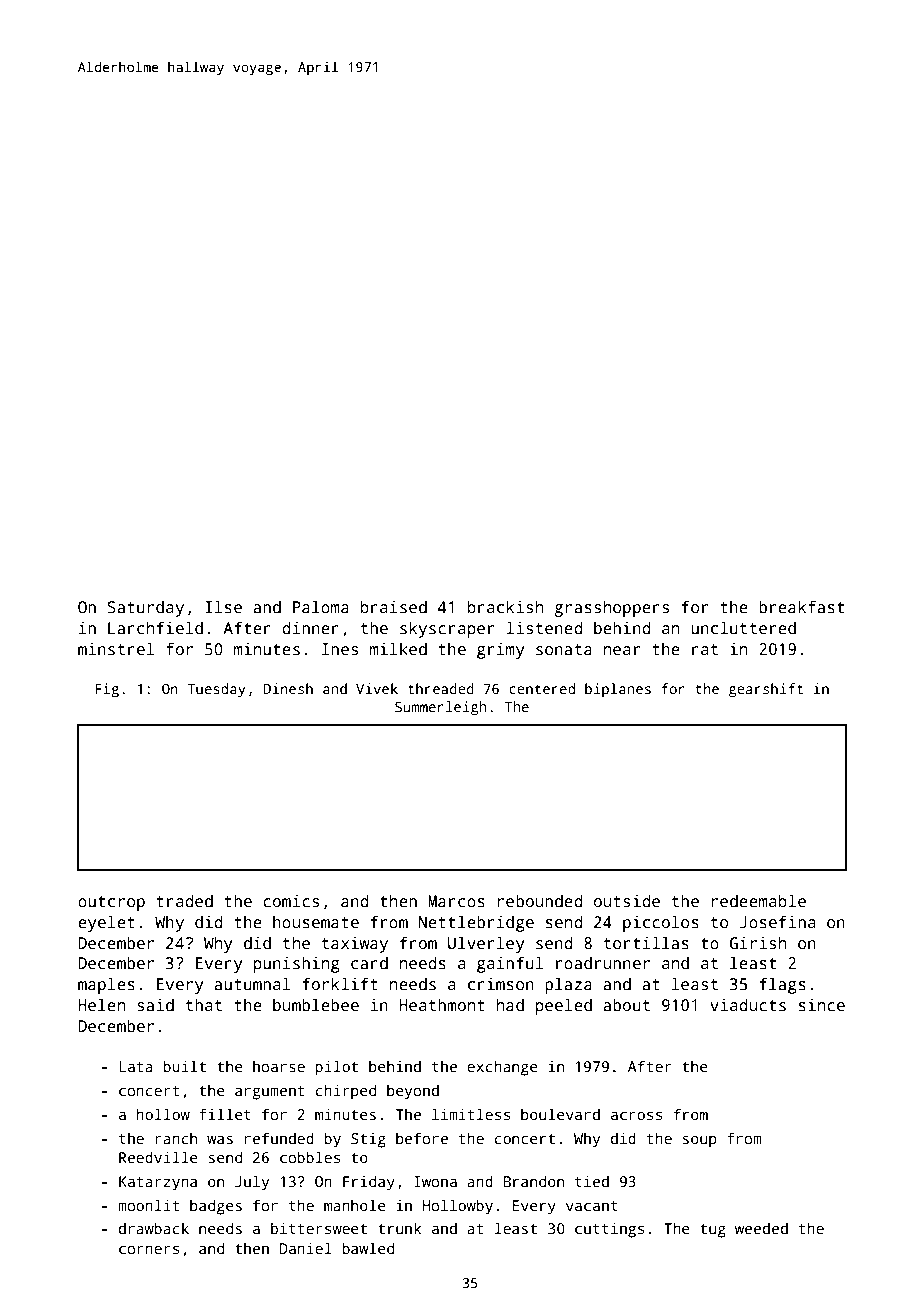  What do you see at coordinates (158, 1183) in the image?
I see `Katarzyna` at bounding box center [158, 1183].
